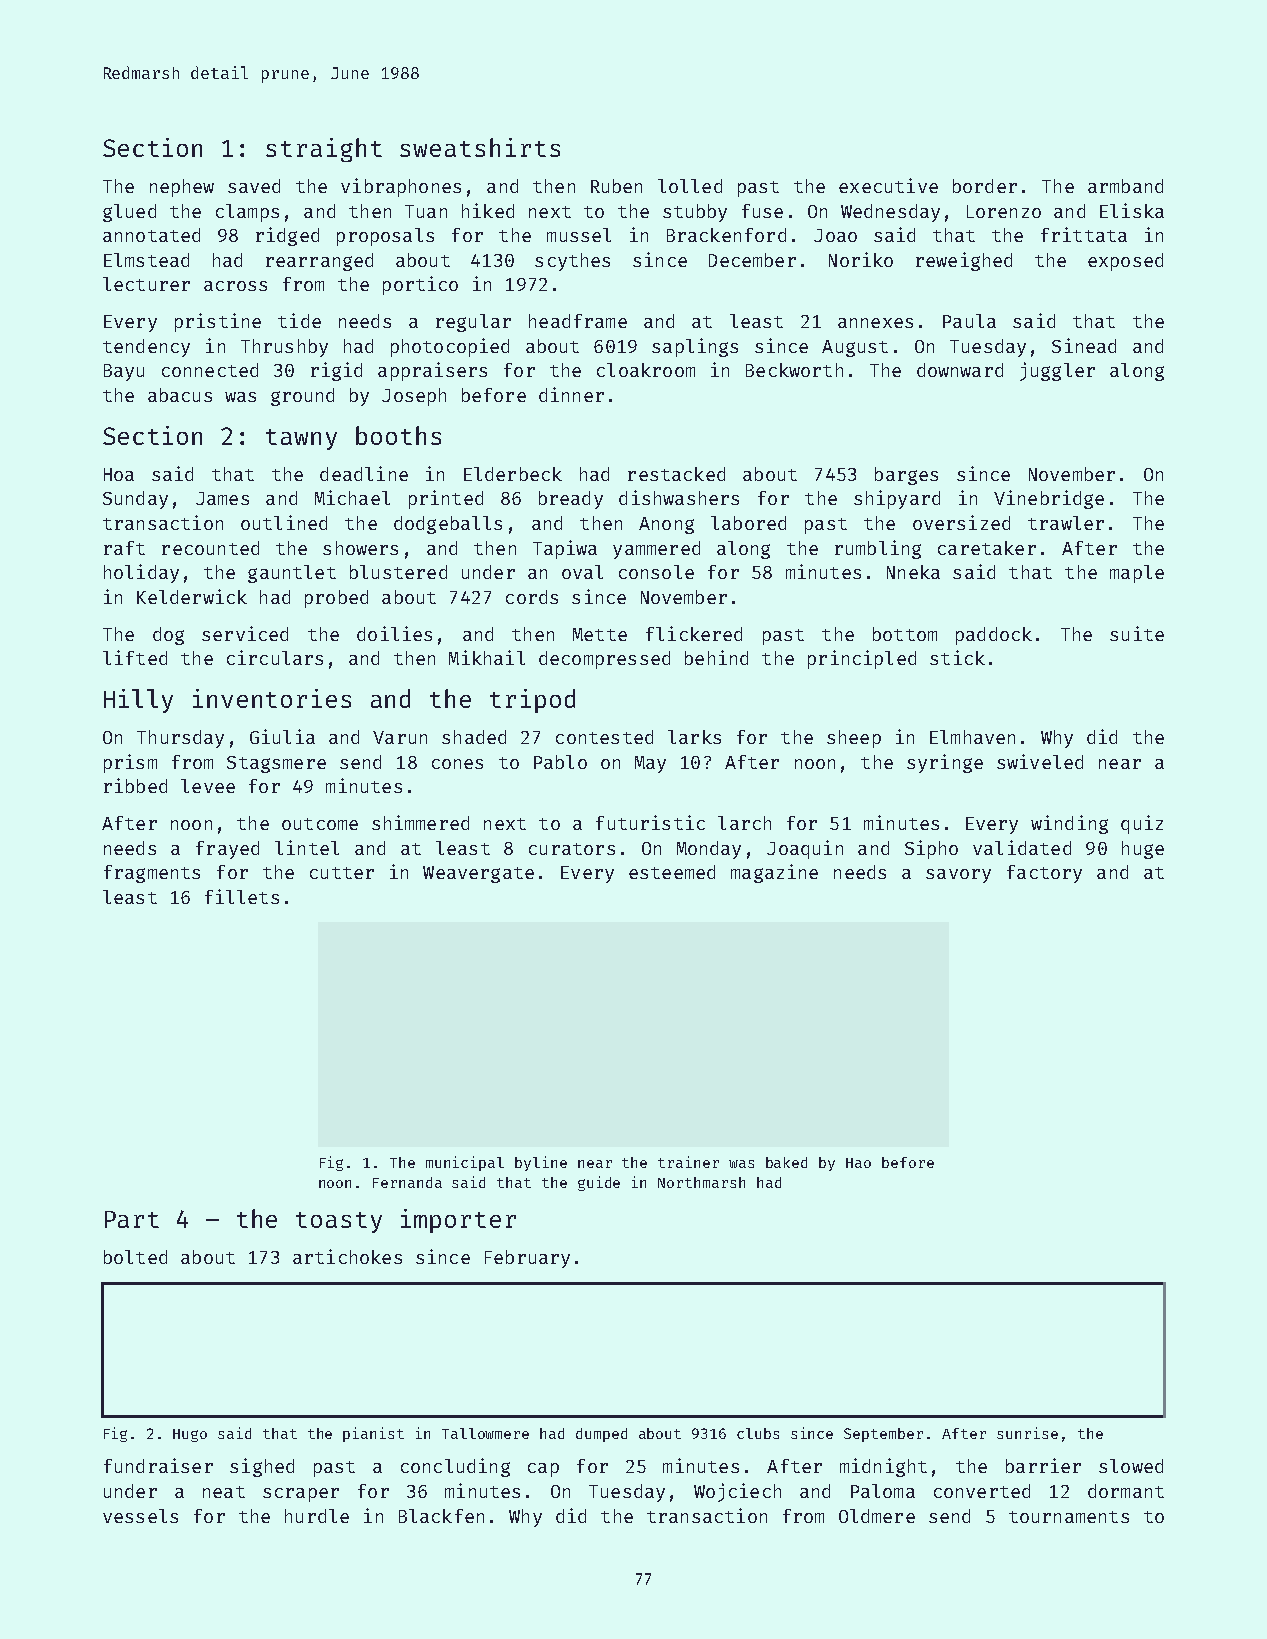 The image size is (1267, 1639). Describe the element at coordinates (701, 1182) in the screenshot. I see `Northmarsh` at that location.
